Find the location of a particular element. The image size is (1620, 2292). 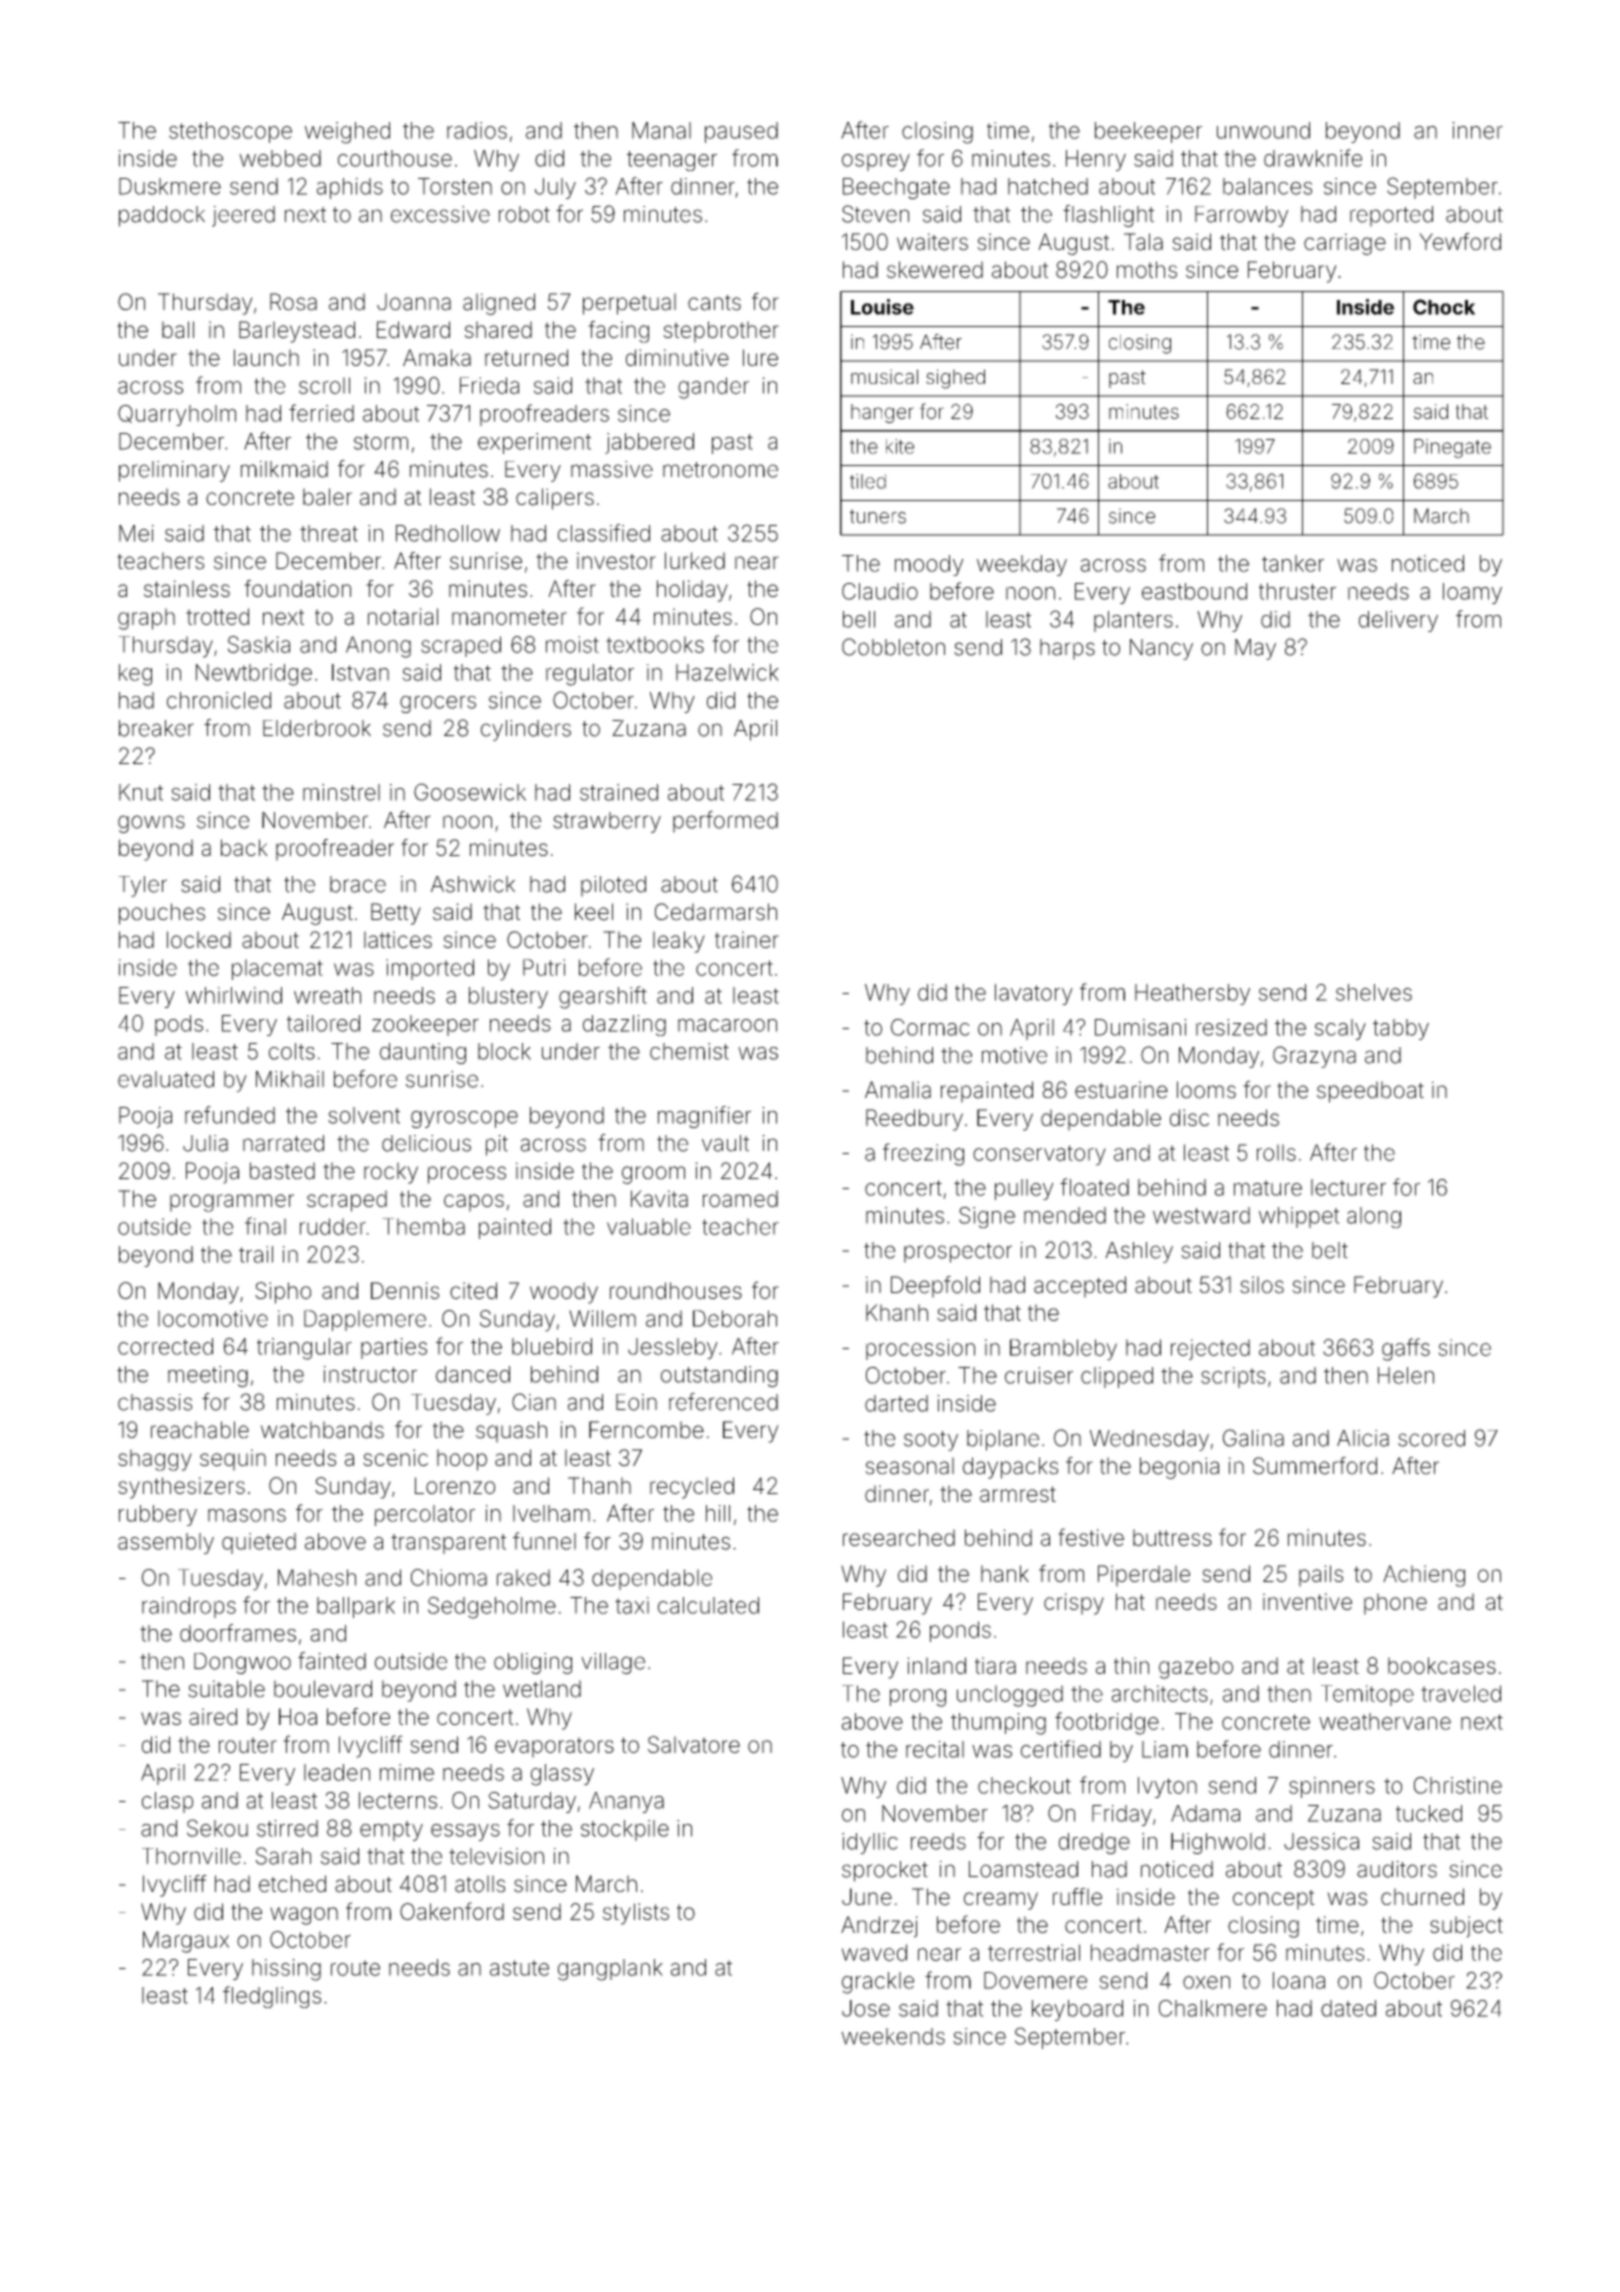

Margaux is located at coordinates (186, 1942).
